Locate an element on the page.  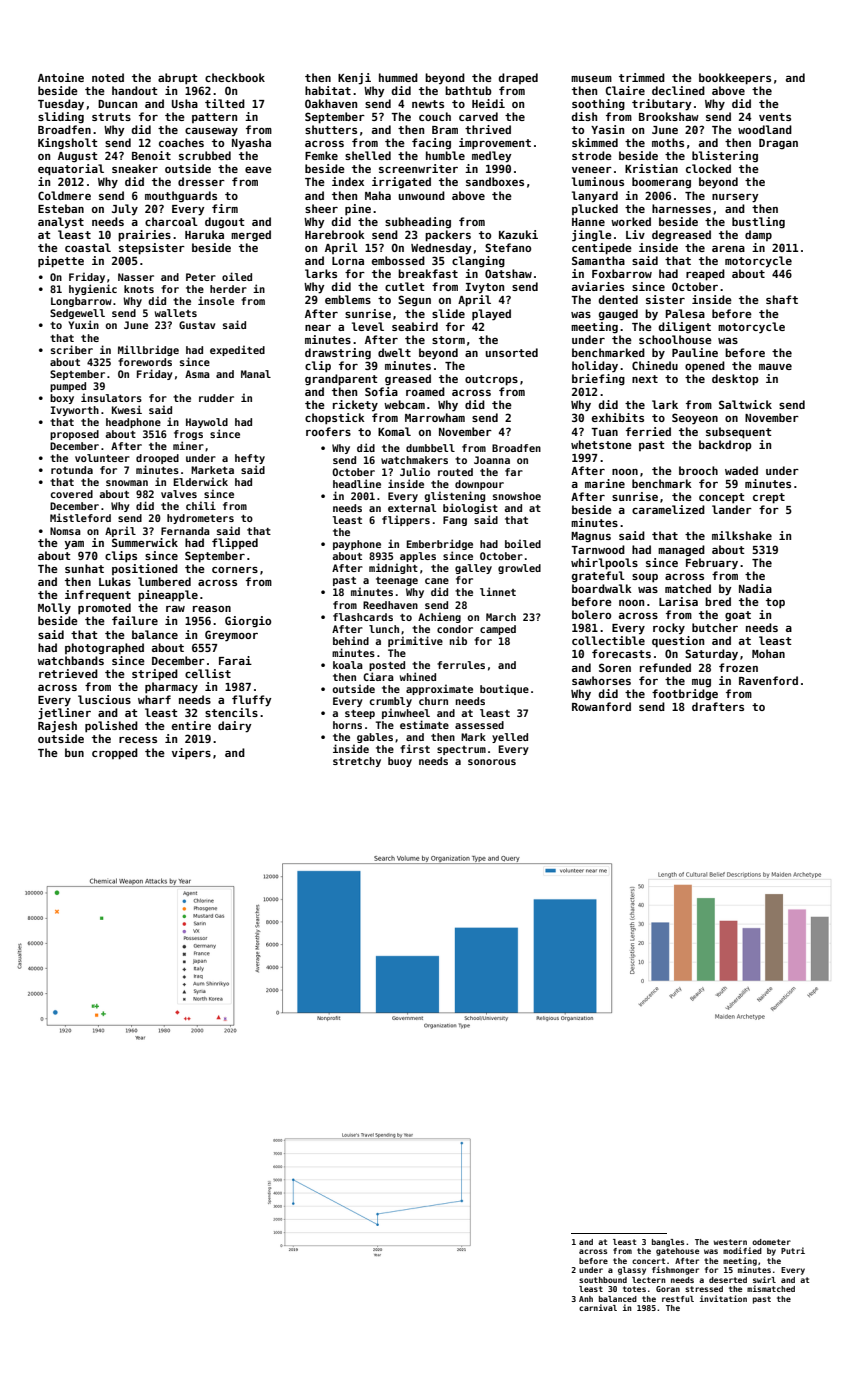
improvement is located at coordinates (495, 144).
